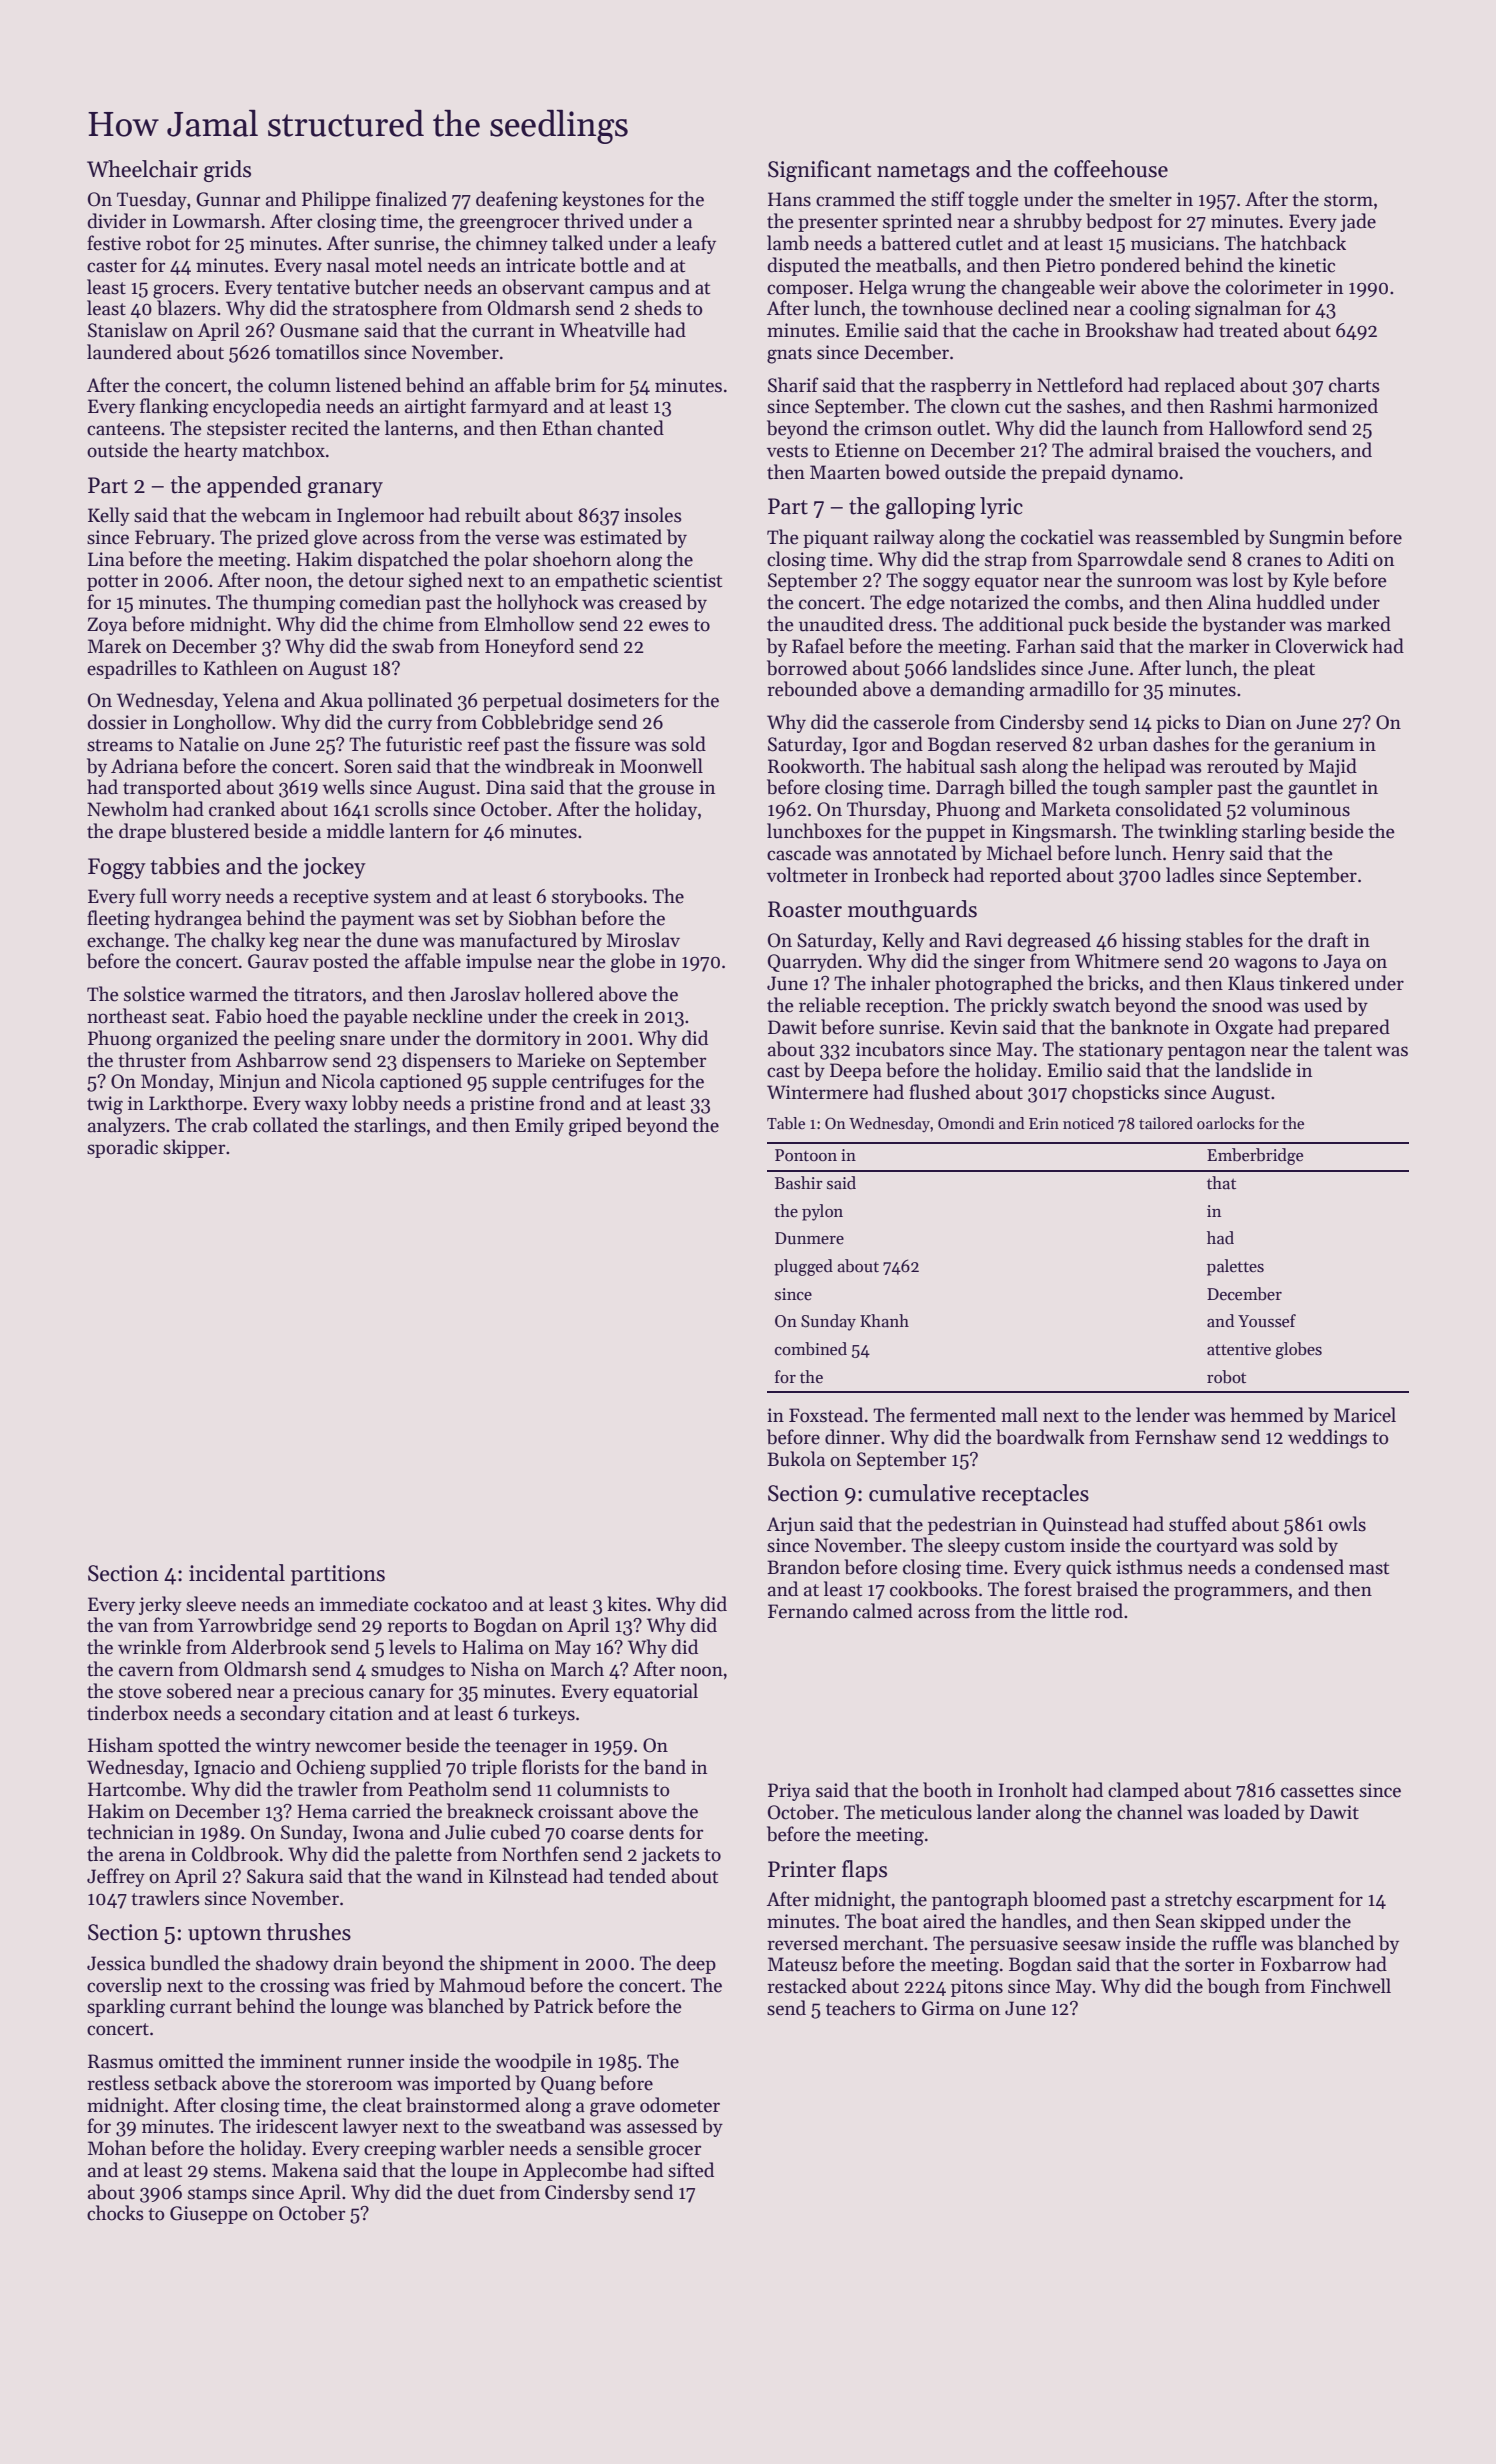 The width and height of the image is (1496, 2464). Describe the element at coordinates (789, 355) in the image. I see `gnats` at that location.
